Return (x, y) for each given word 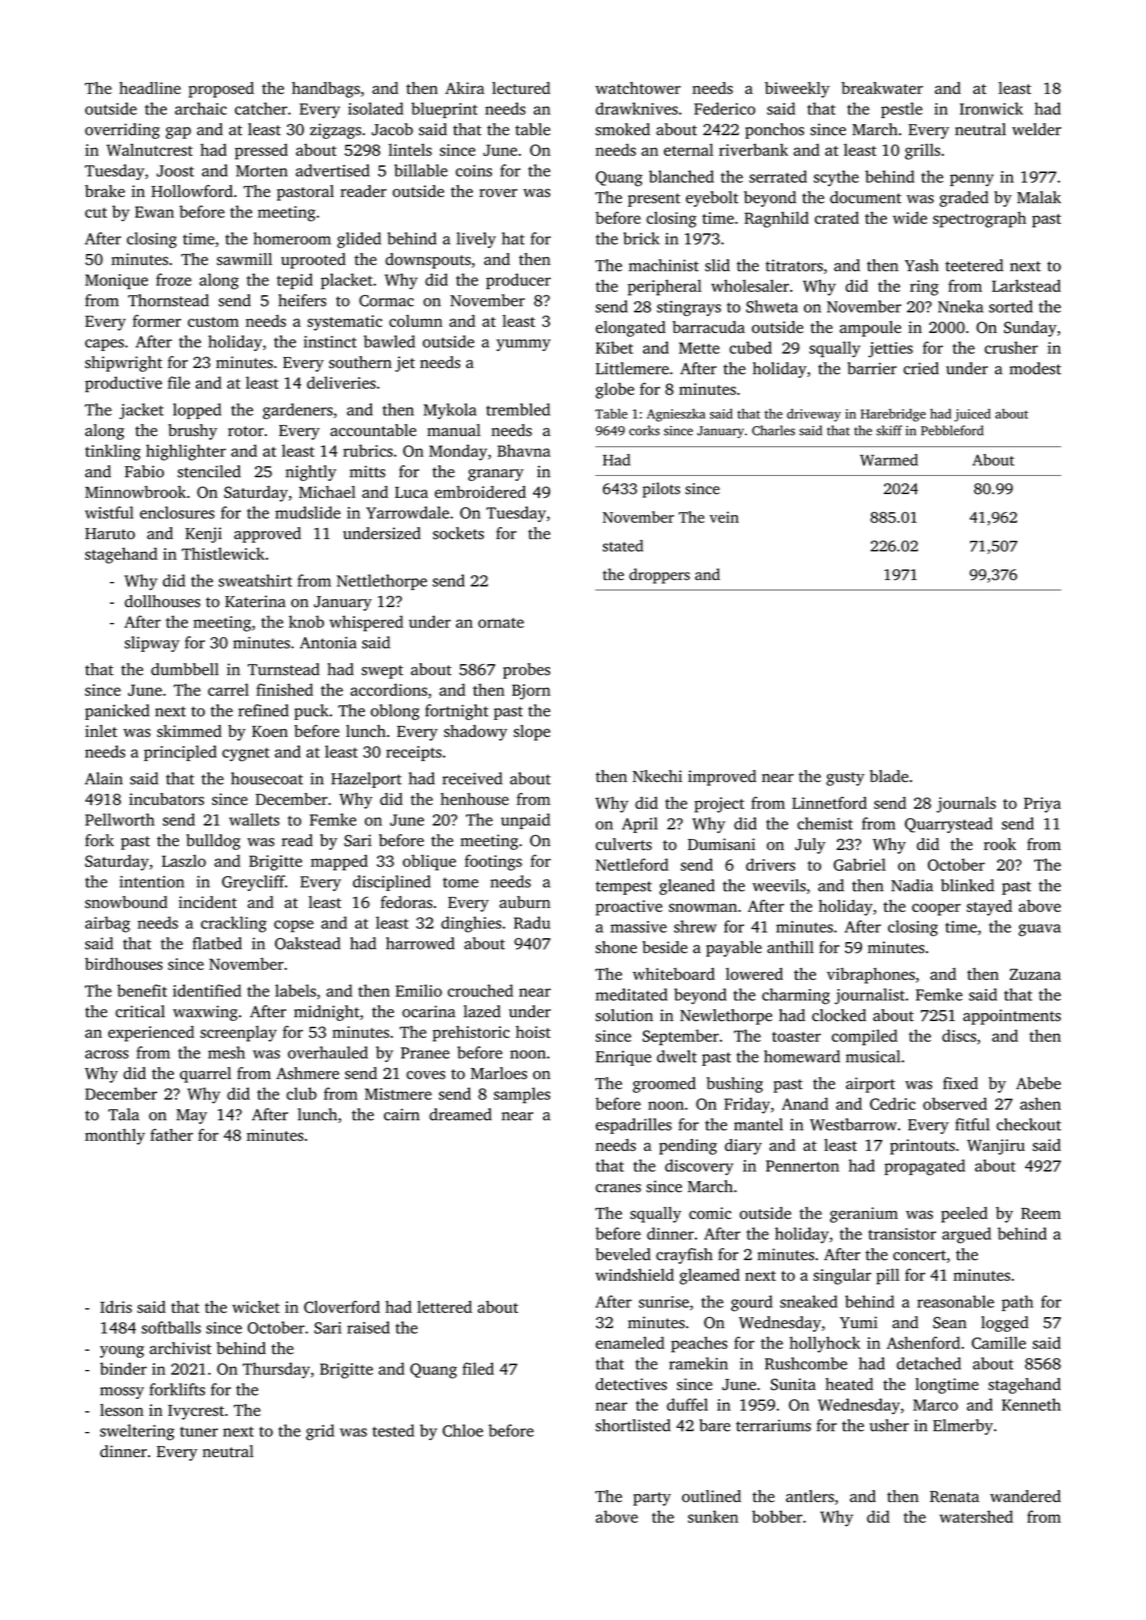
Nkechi (657, 776)
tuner (199, 1432)
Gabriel (860, 864)
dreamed (460, 1114)
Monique (116, 281)
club (301, 1093)
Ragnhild (776, 219)
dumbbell (185, 669)
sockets (458, 533)
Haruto (110, 534)
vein (724, 517)
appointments (1012, 1017)
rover (498, 193)
